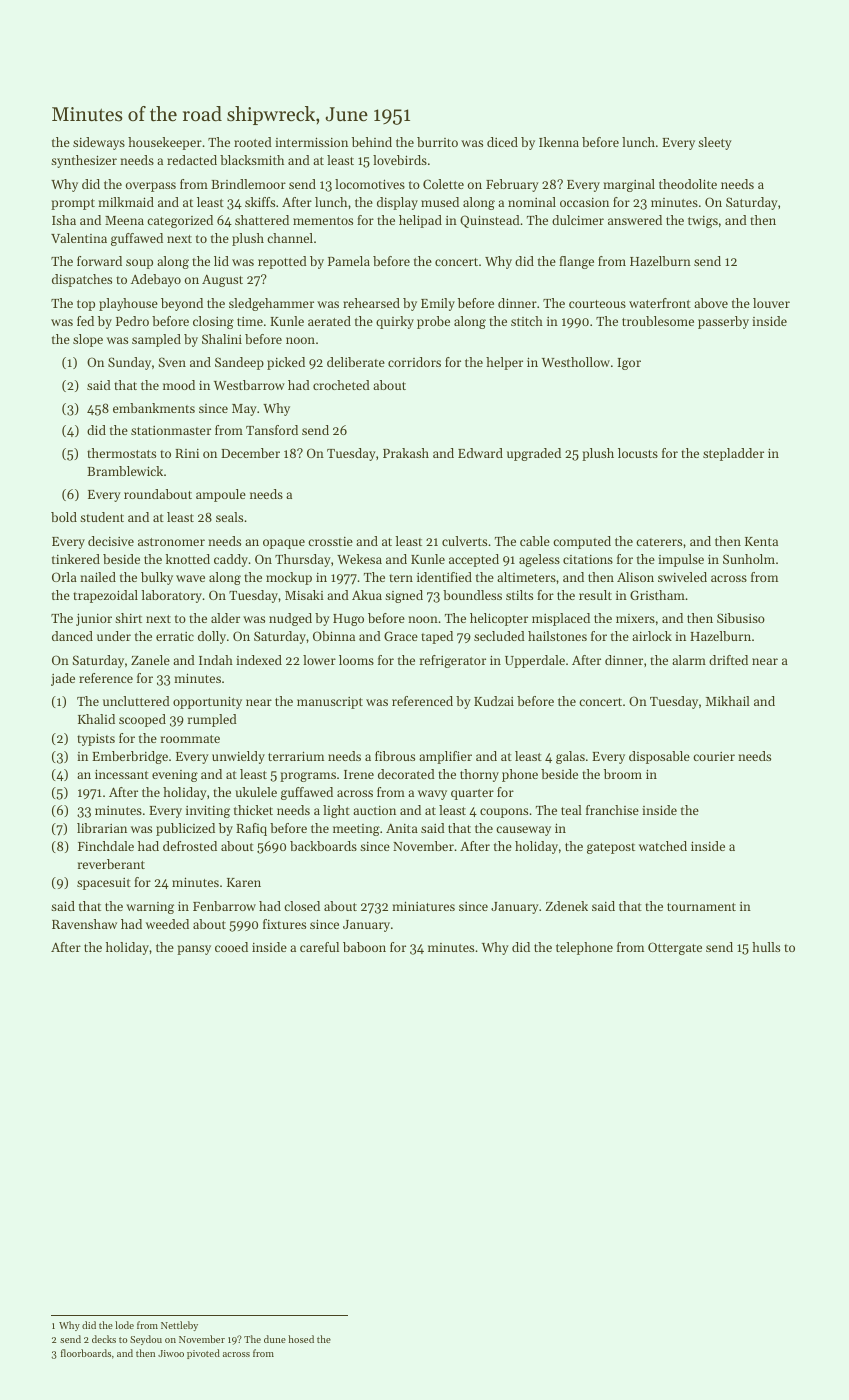 The image size is (849, 1400). Describe the element at coordinates (364, 947) in the screenshot. I see `baboon` at that location.
